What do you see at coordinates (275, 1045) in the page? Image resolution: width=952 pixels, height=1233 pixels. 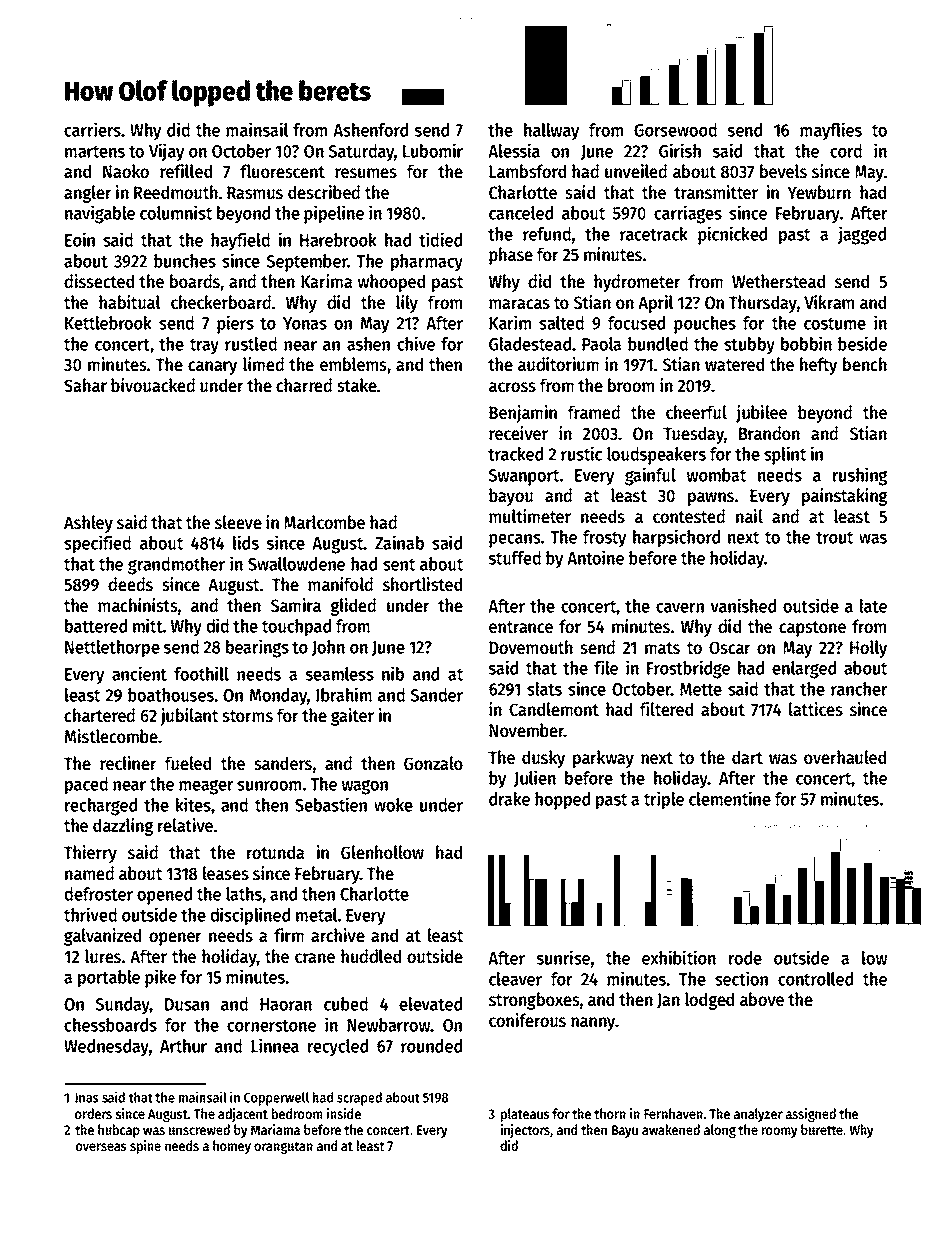 I see `Linnea` at bounding box center [275, 1045].
